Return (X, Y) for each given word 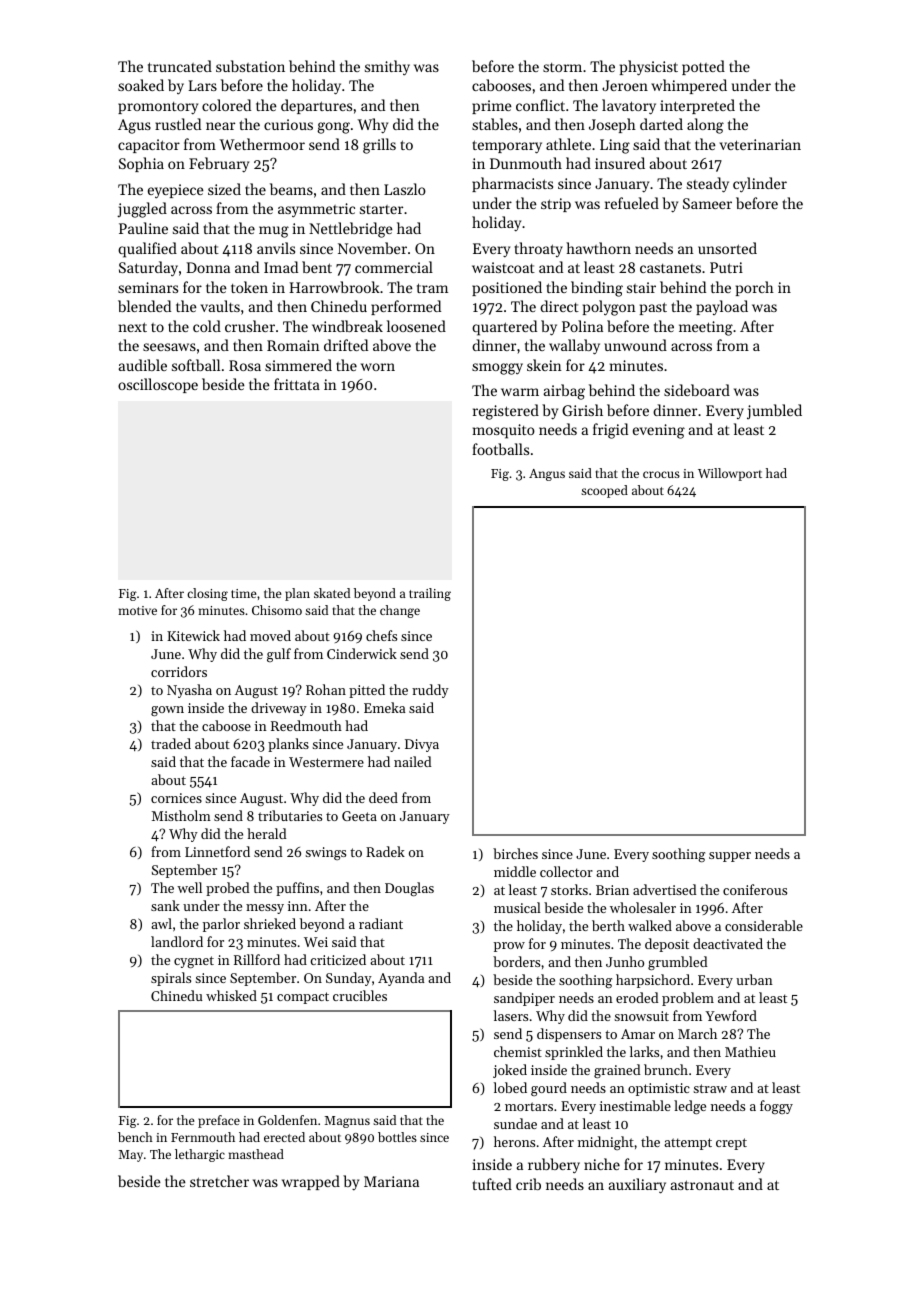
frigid (610, 431)
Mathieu (750, 1051)
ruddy (430, 691)
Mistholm (181, 815)
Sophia (141, 164)
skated (332, 593)
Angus (547, 475)
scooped (604, 491)
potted (703, 67)
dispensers (569, 1035)
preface (219, 1121)
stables (495, 124)
